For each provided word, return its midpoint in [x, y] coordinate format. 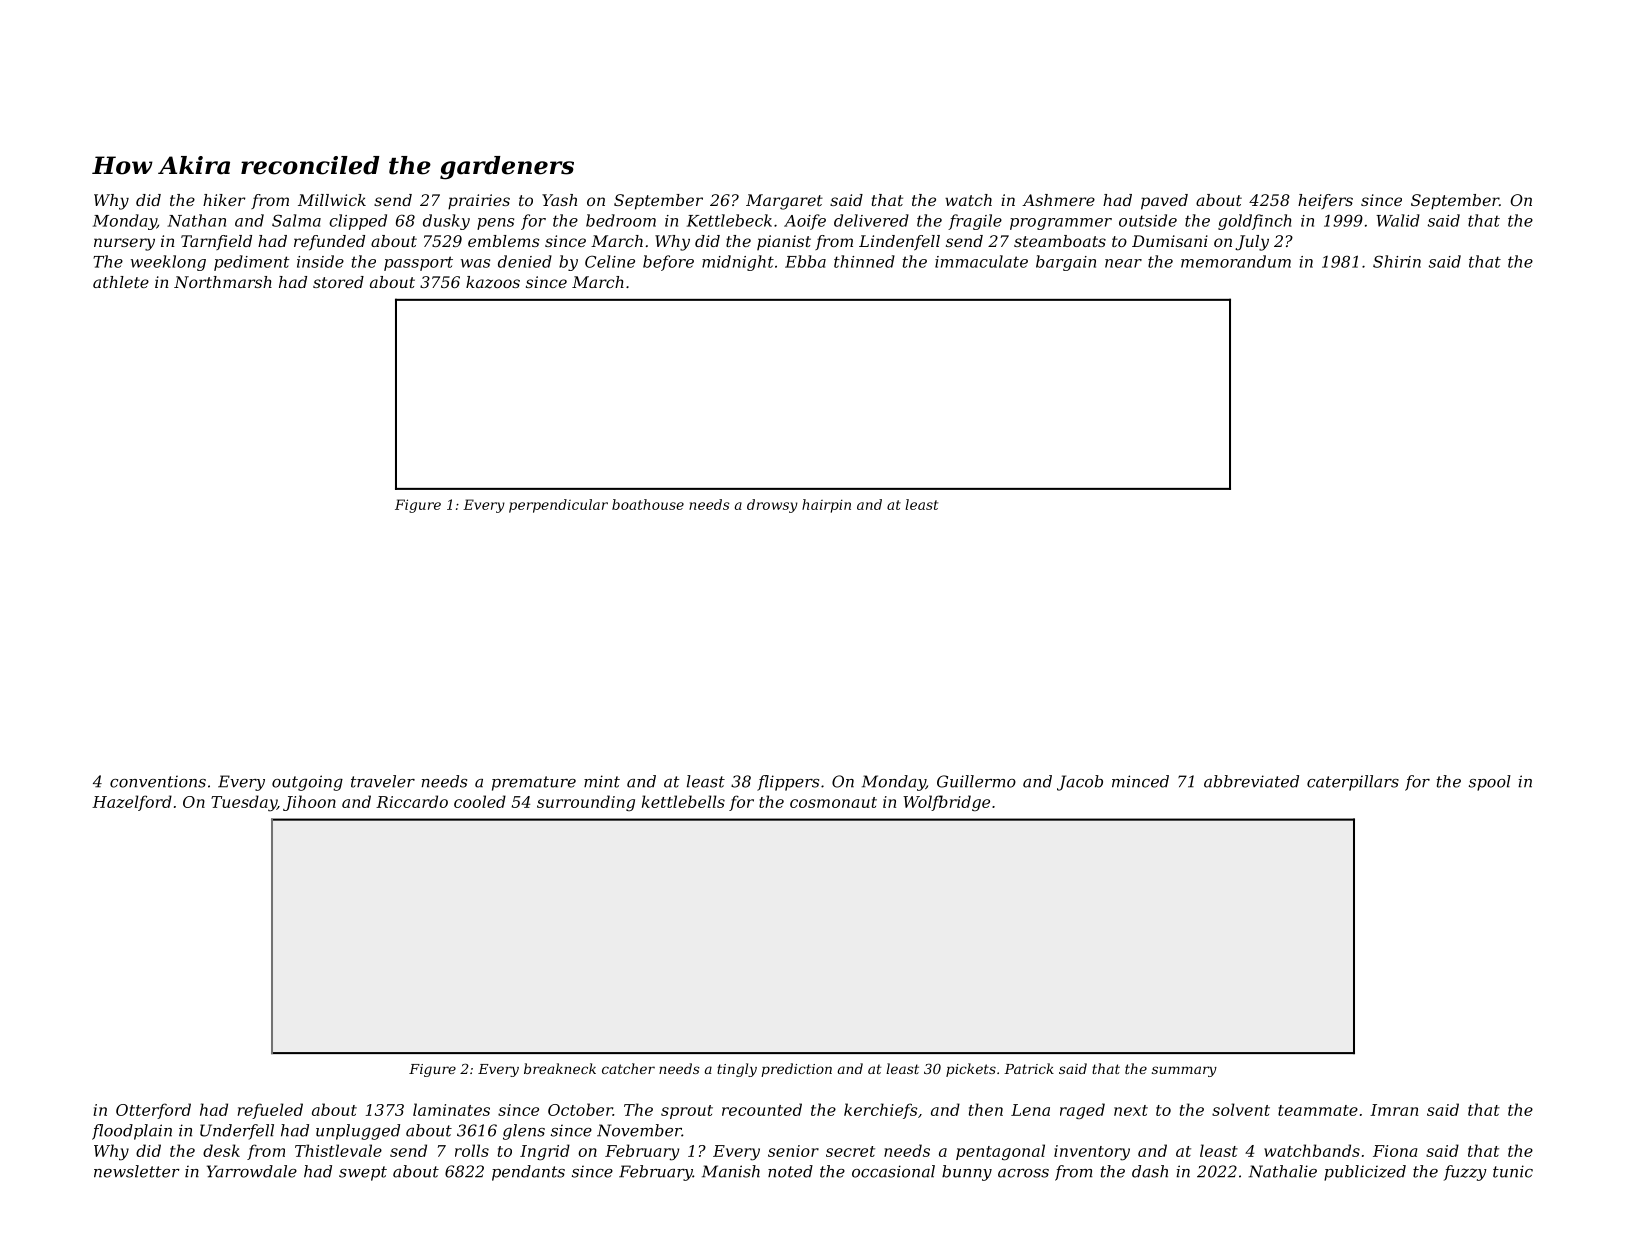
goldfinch [1254, 222]
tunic [1513, 1171]
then [986, 1109]
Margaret [784, 202]
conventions [158, 782]
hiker [224, 200]
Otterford [153, 1111]
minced [1140, 781]
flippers [788, 783]
